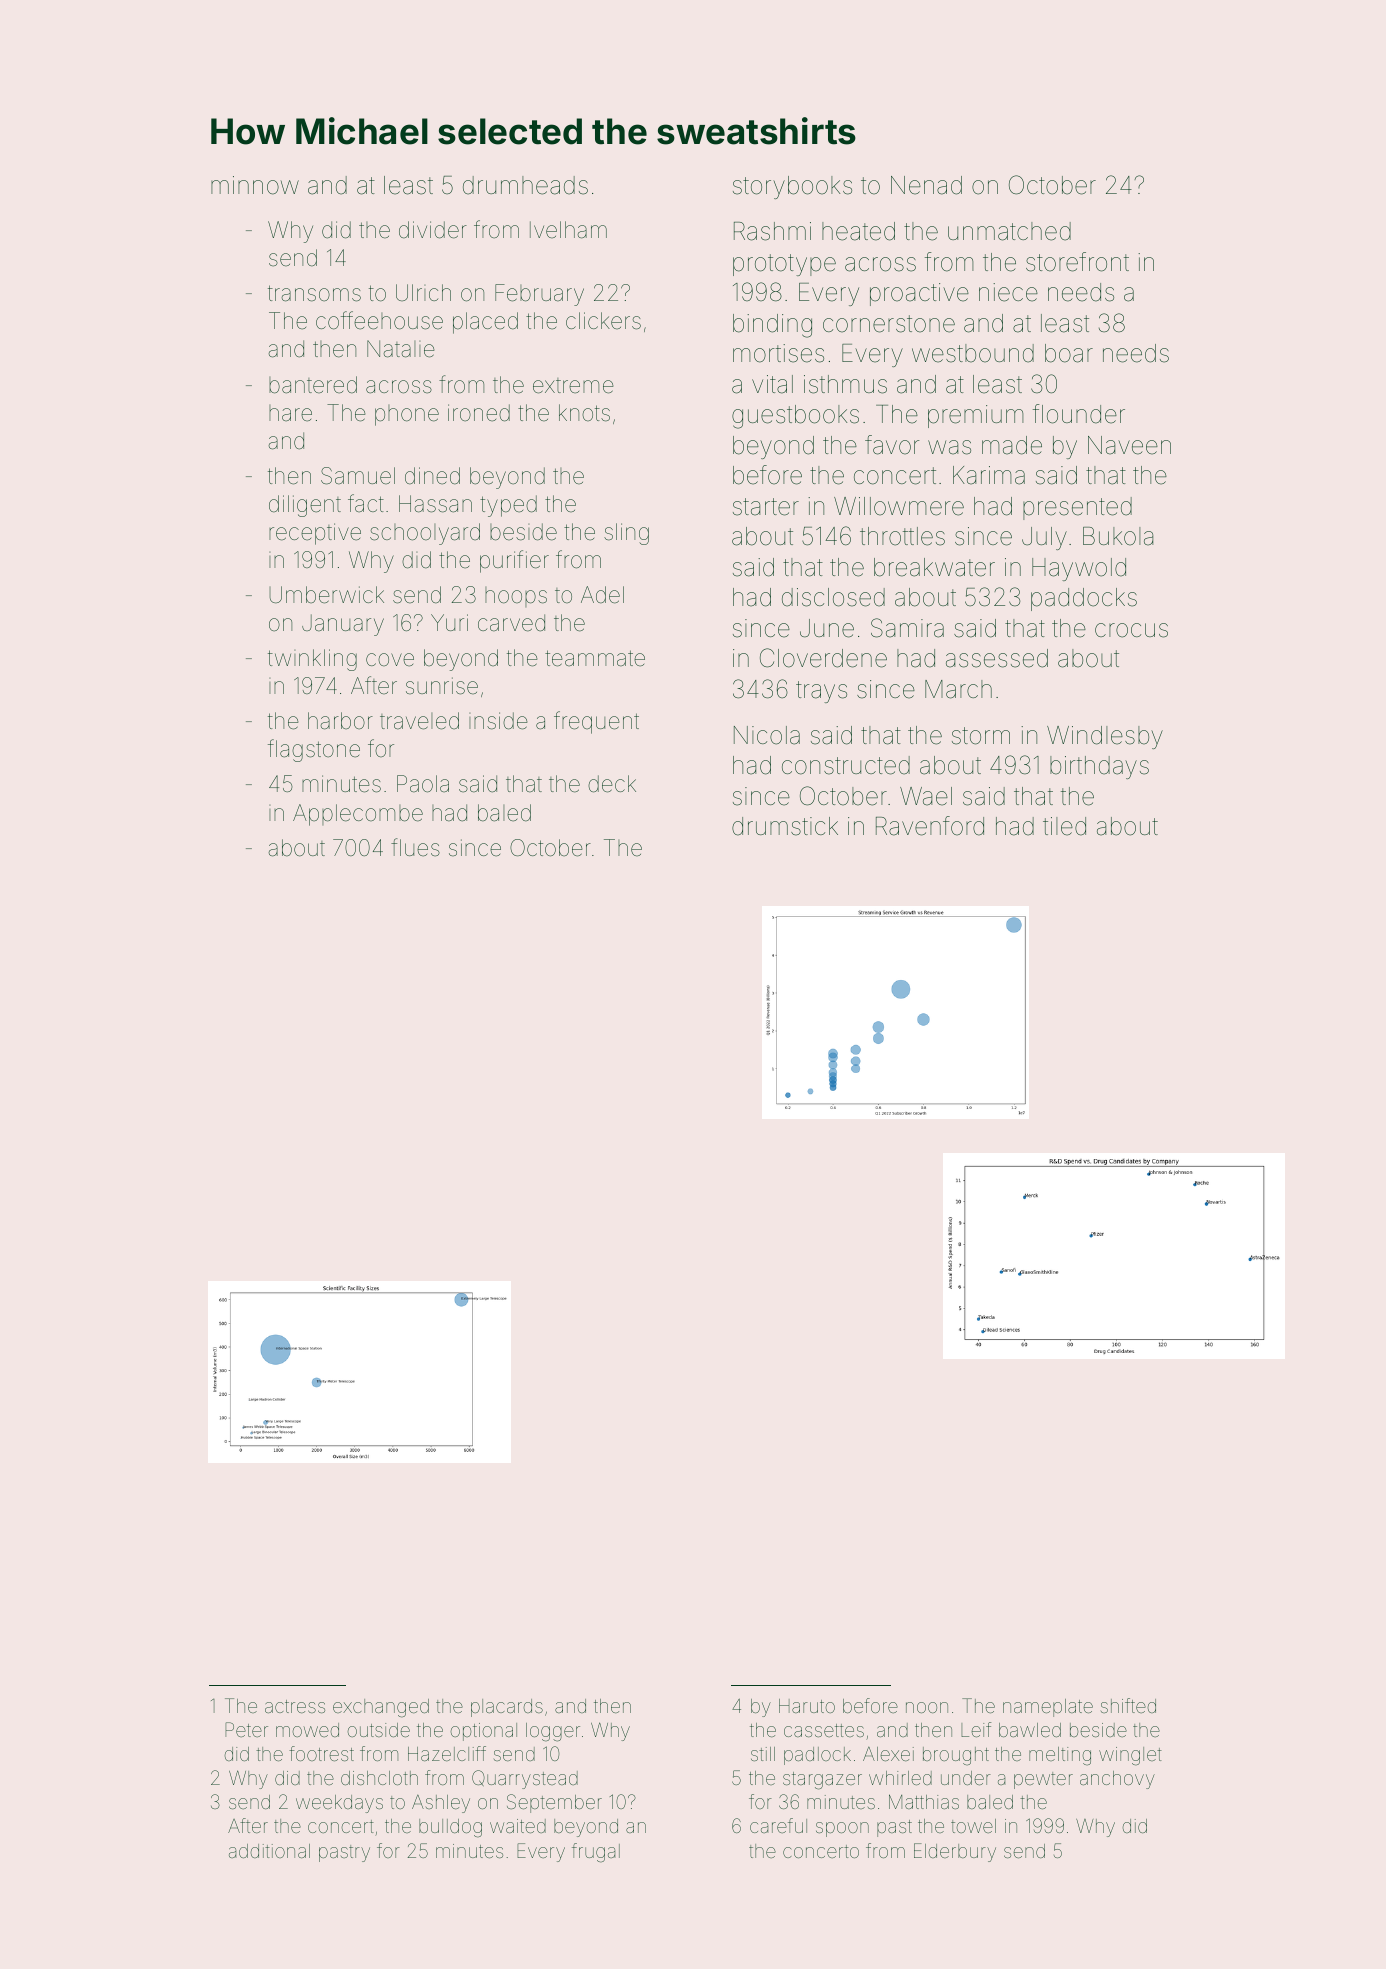 This screenshot has width=1386, height=1969. What do you see at coordinates (1105, 737) in the screenshot?
I see `Windlesby` at bounding box center [1105, 737].
